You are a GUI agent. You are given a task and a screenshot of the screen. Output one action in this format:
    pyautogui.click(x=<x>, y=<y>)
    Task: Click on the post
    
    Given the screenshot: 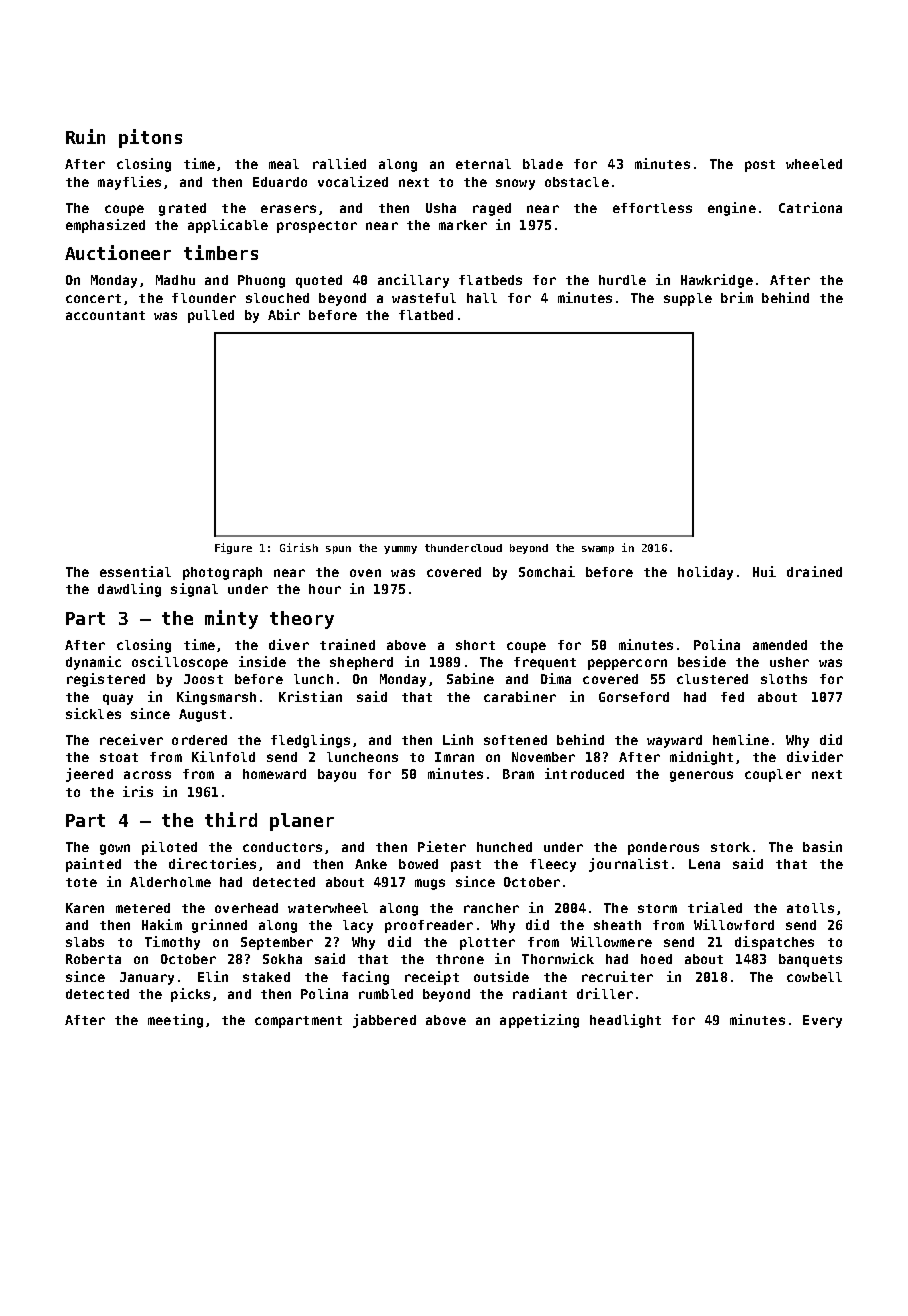 What is the action you would take?
    pyautogui.click(x=760, y=166)
